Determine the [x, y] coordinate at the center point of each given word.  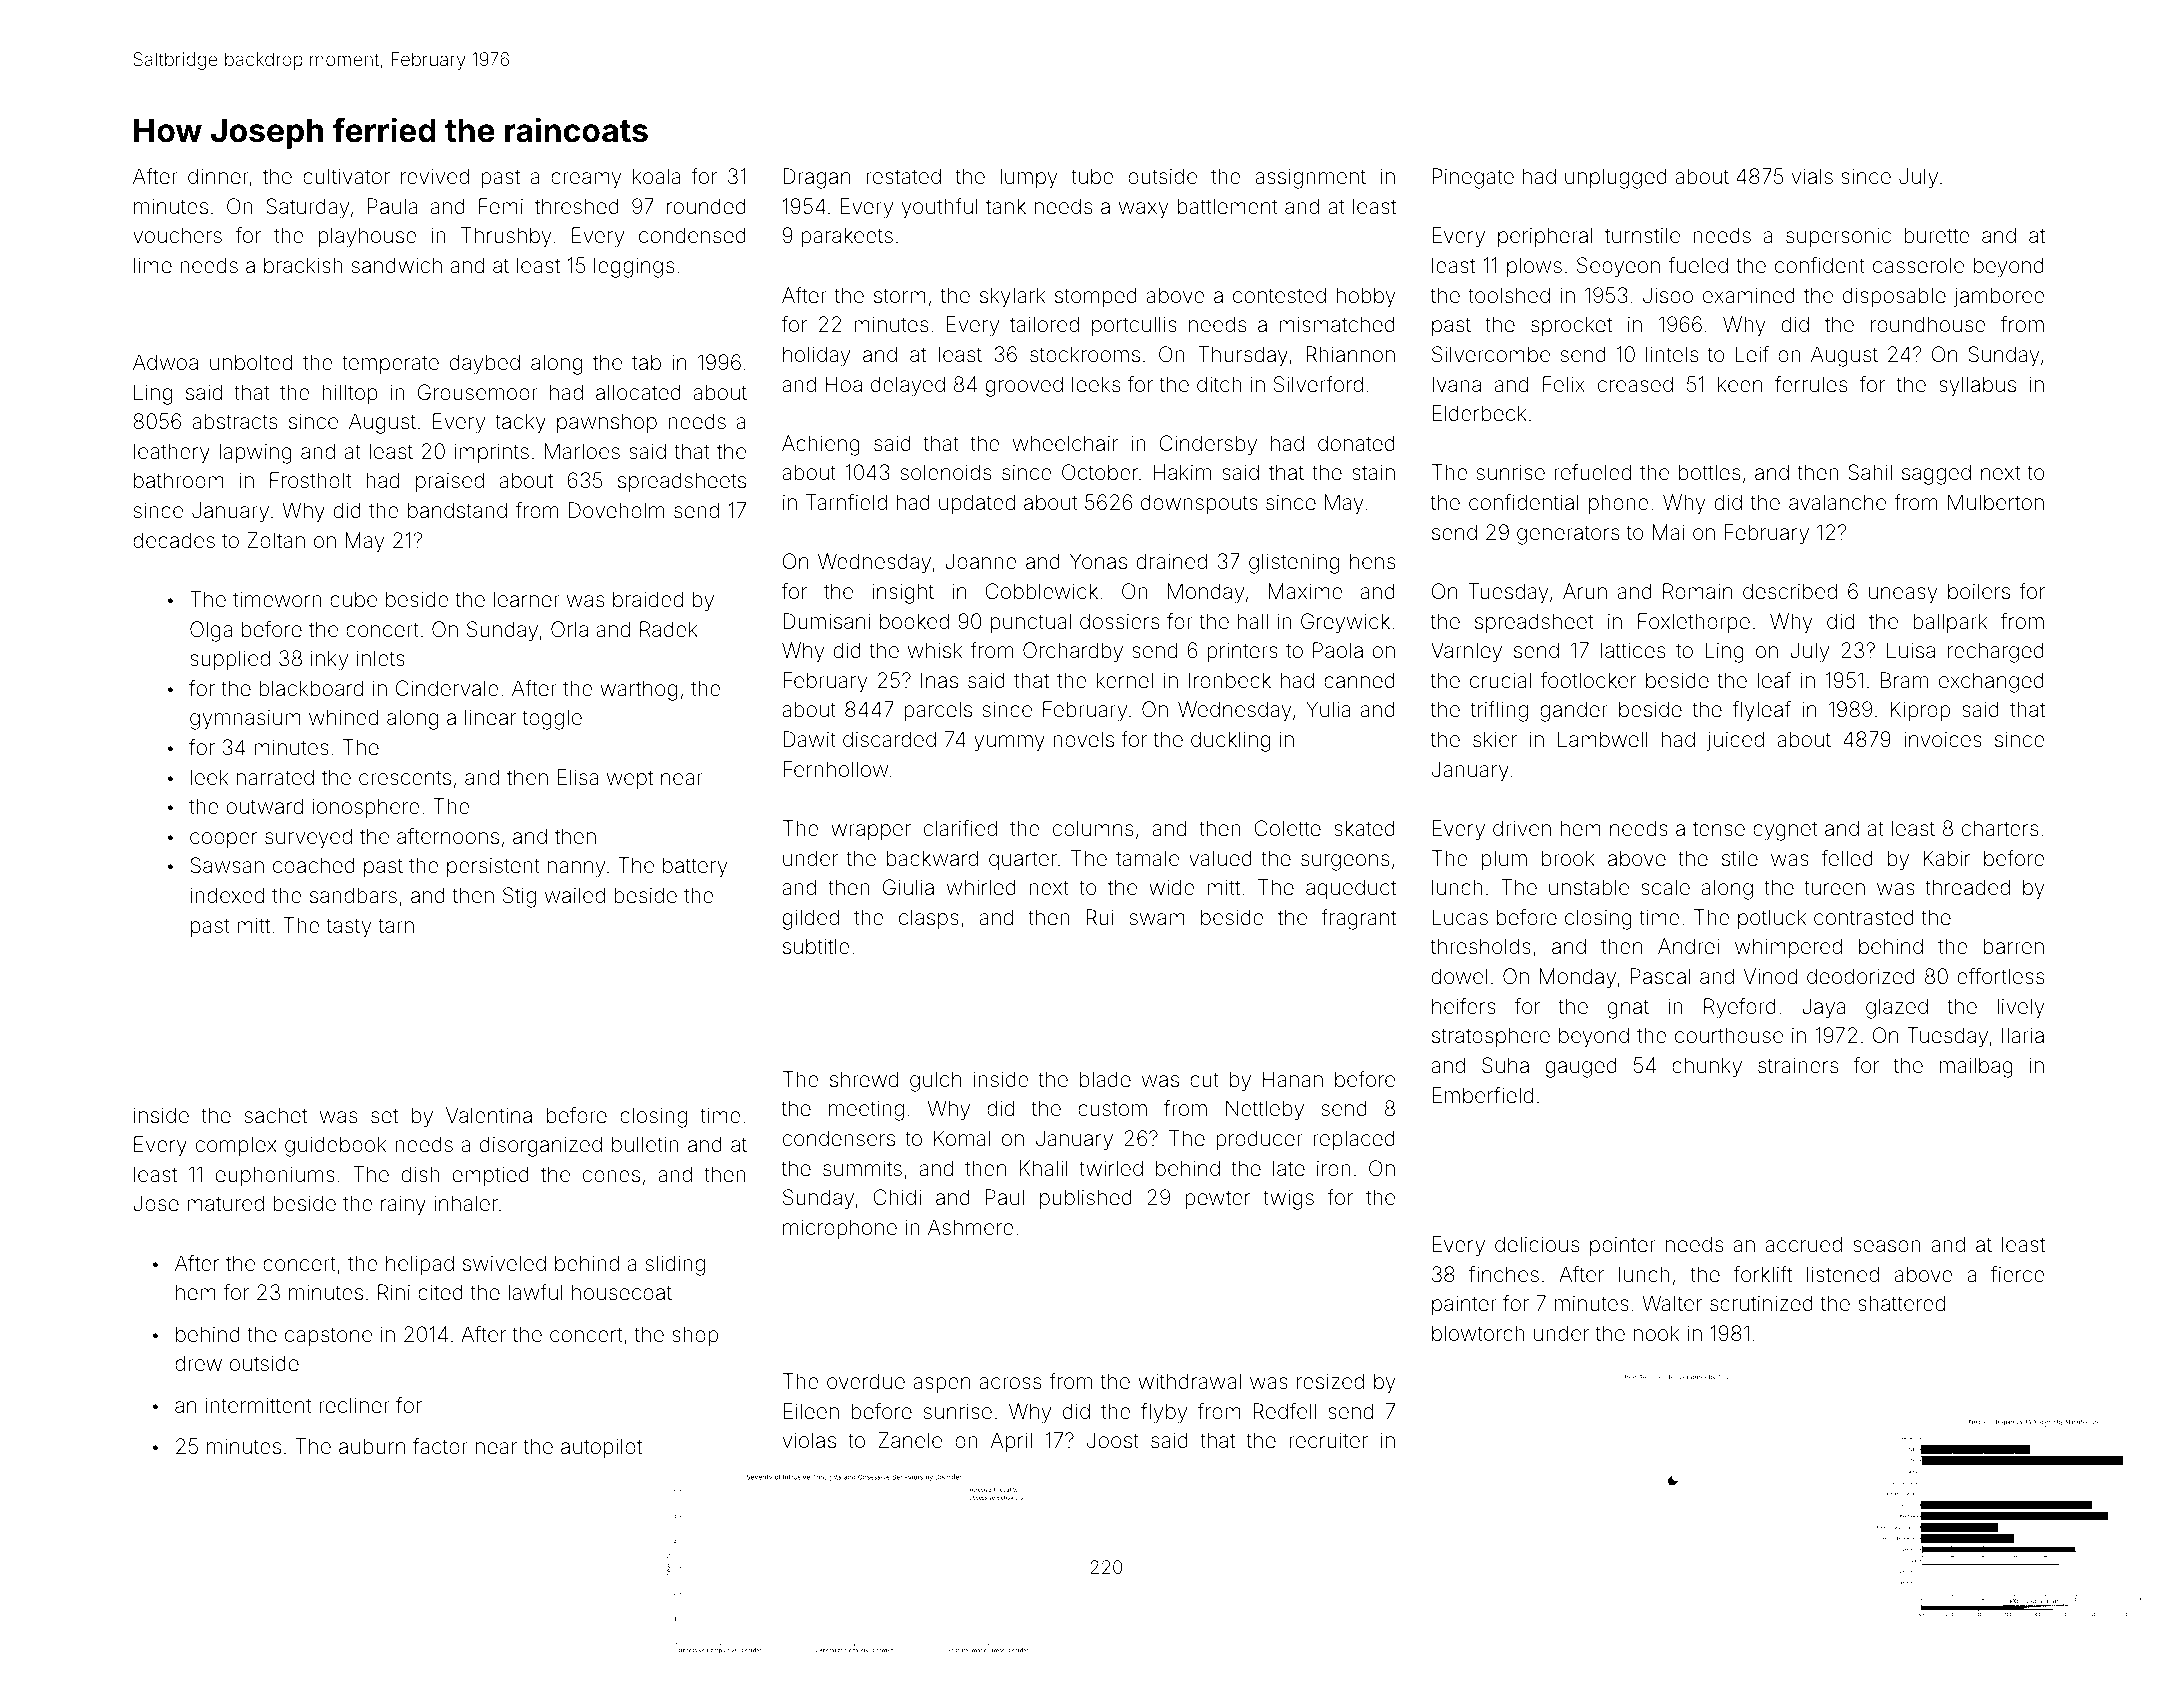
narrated [275, 777]
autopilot [601, 1448]
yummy [1009, 743]
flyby [1164, 1413]
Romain [1697, 591]
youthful [940, 208]
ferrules [1811, 384]
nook [1656, 1333]
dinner [218, 176]
